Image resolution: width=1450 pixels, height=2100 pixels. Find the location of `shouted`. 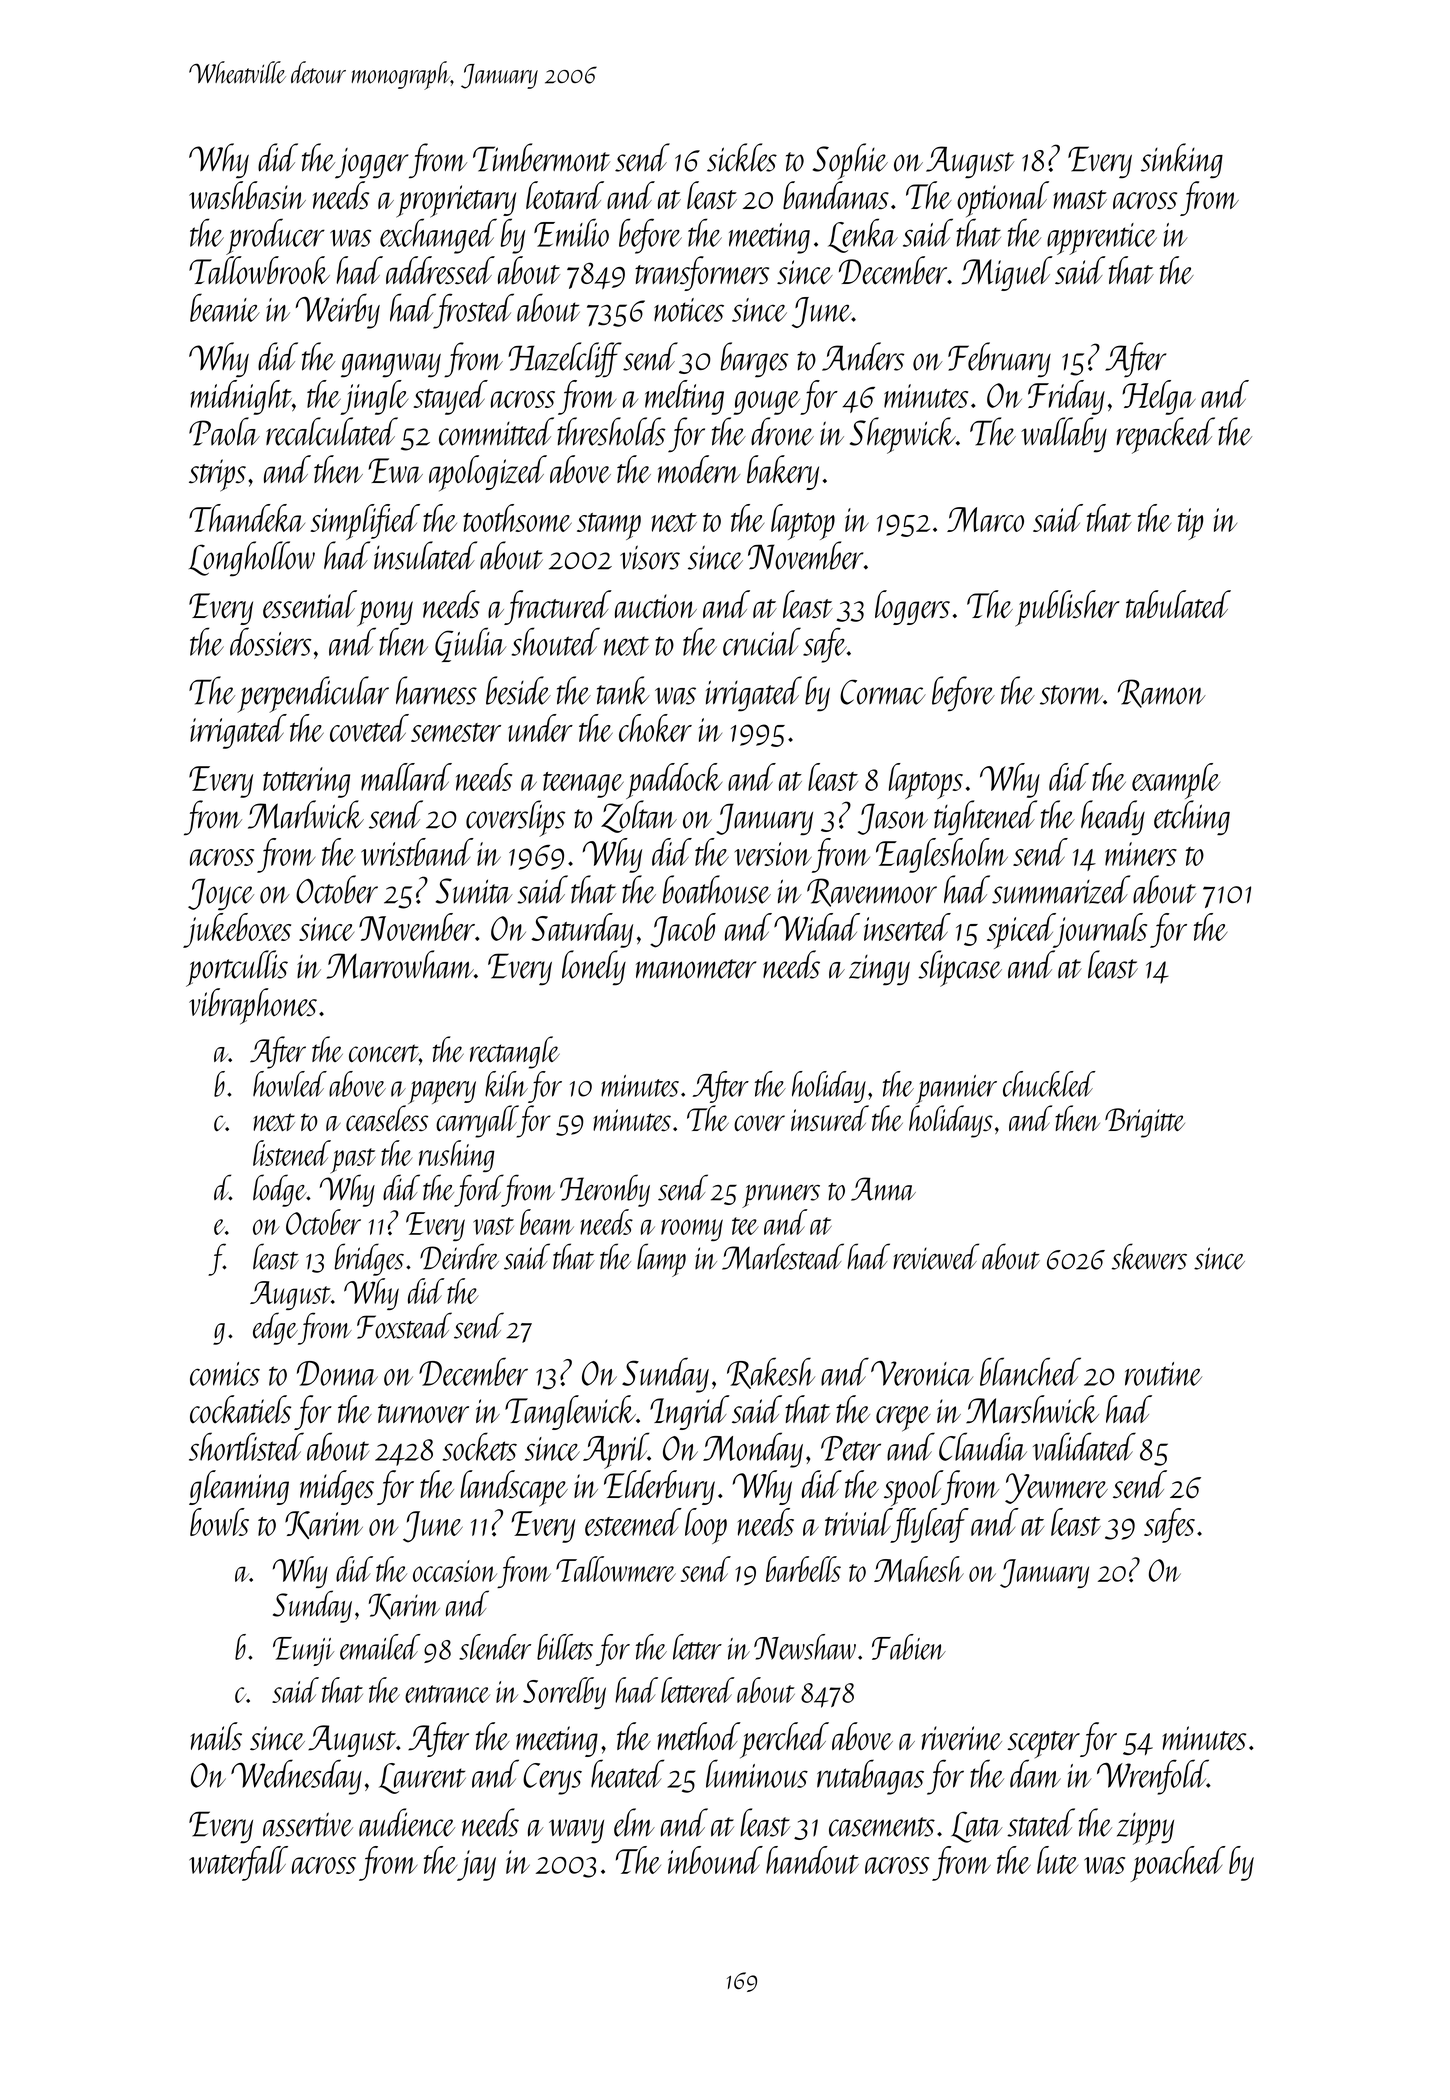

shouted is located at coordinates (555, 641).
